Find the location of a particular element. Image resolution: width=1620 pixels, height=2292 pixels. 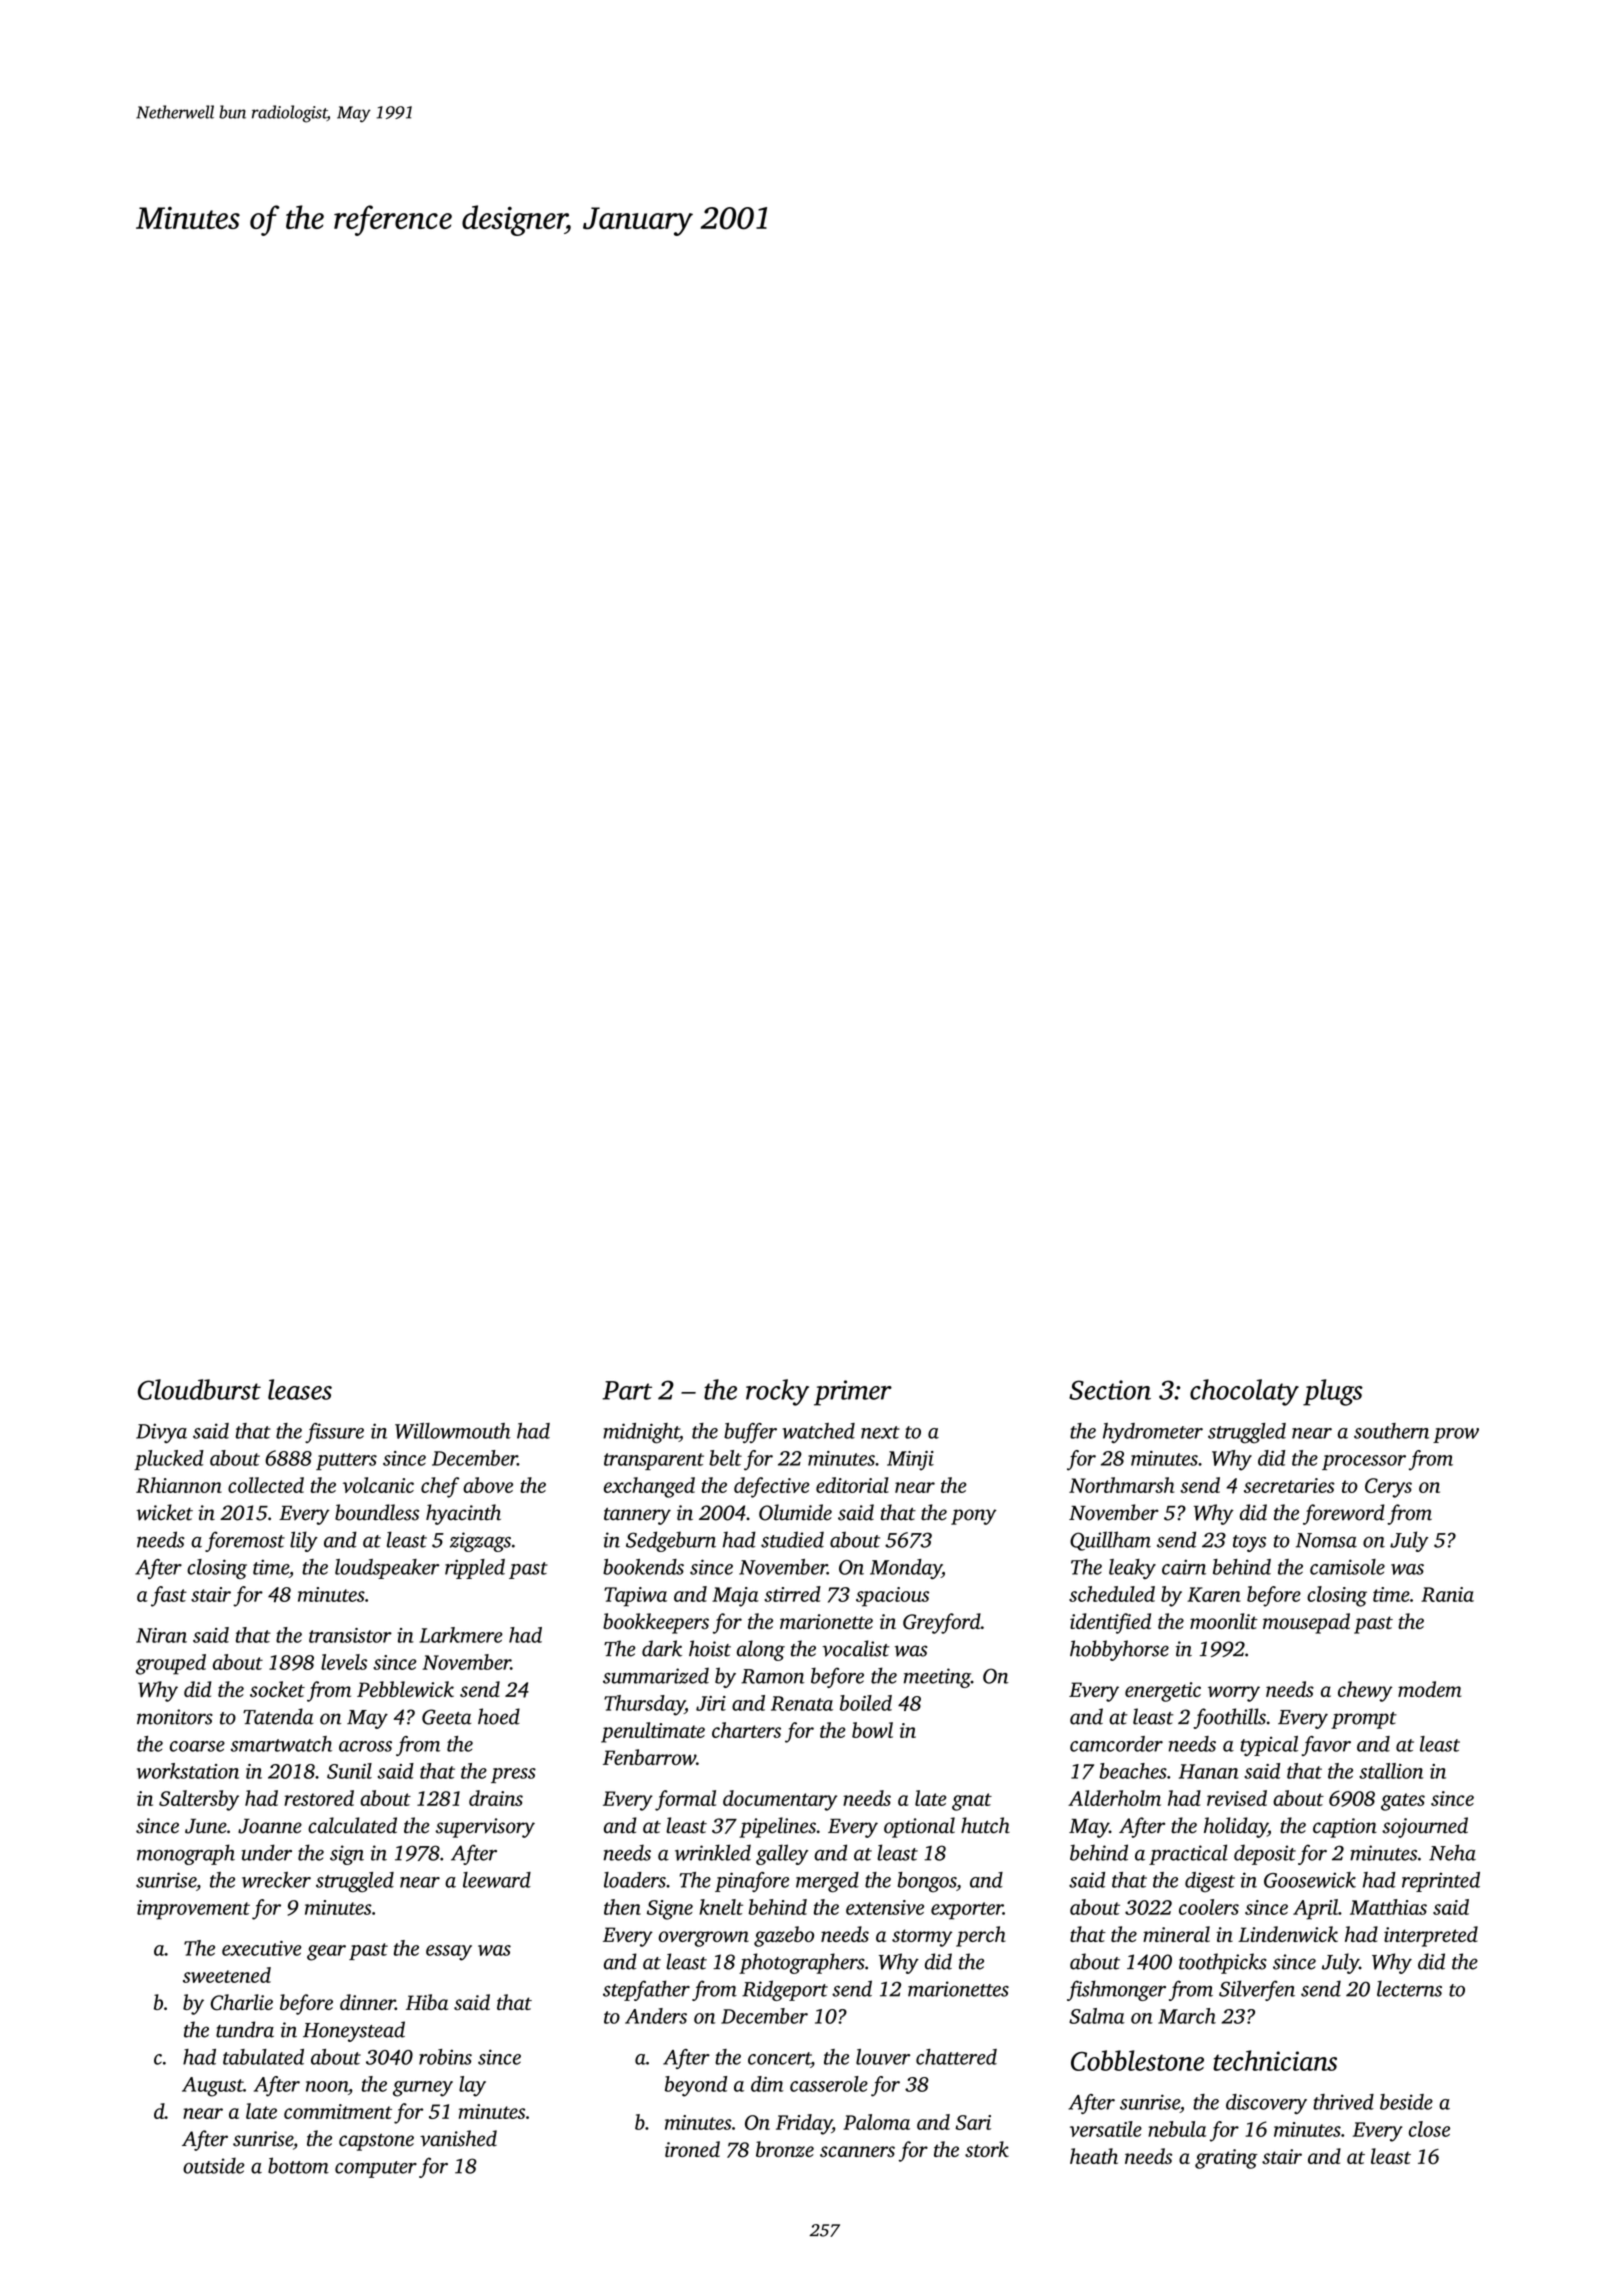

grating is located at coordinates (1226, 2159).
